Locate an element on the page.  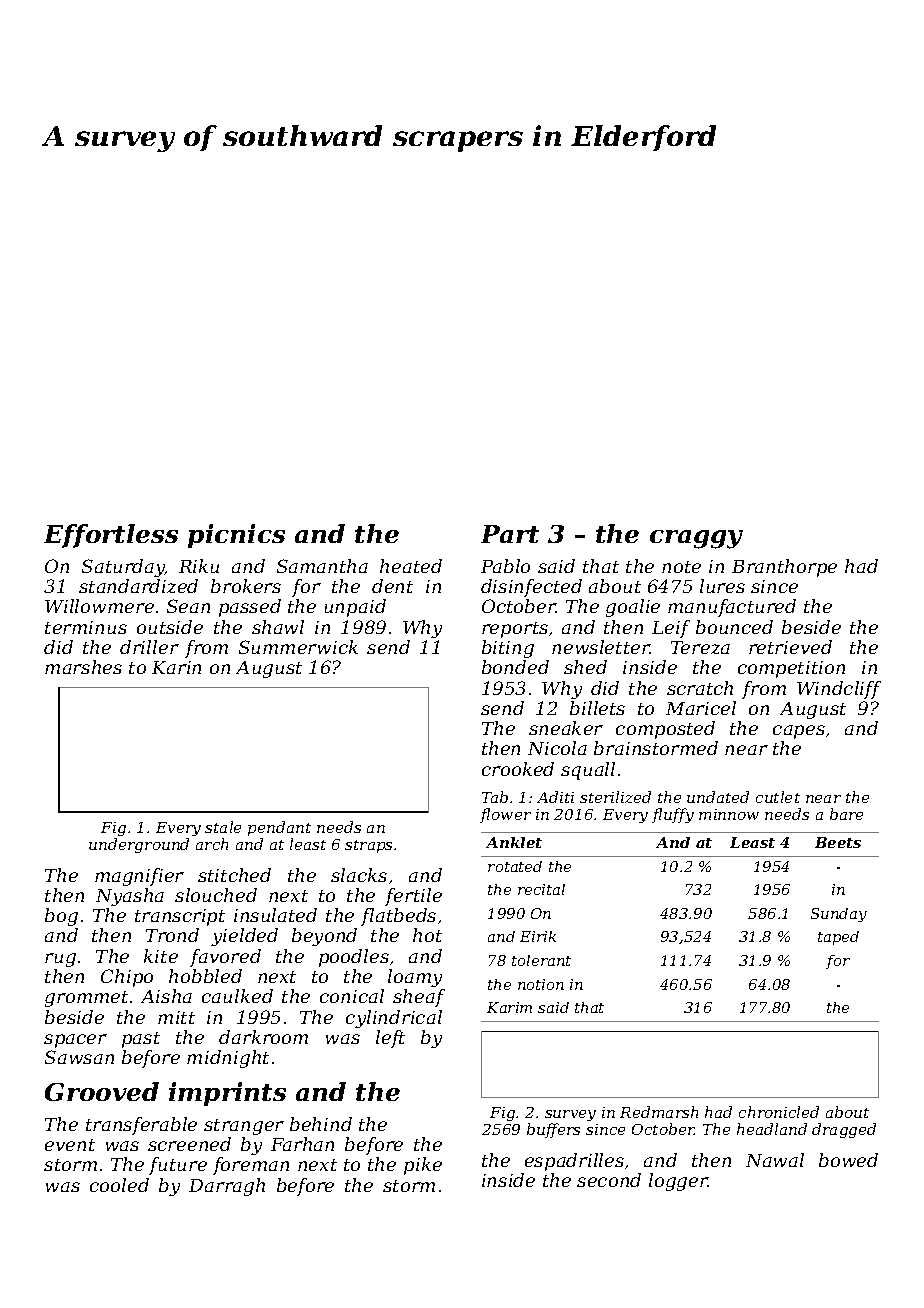
minnow is located at coordinates (729, 814).
